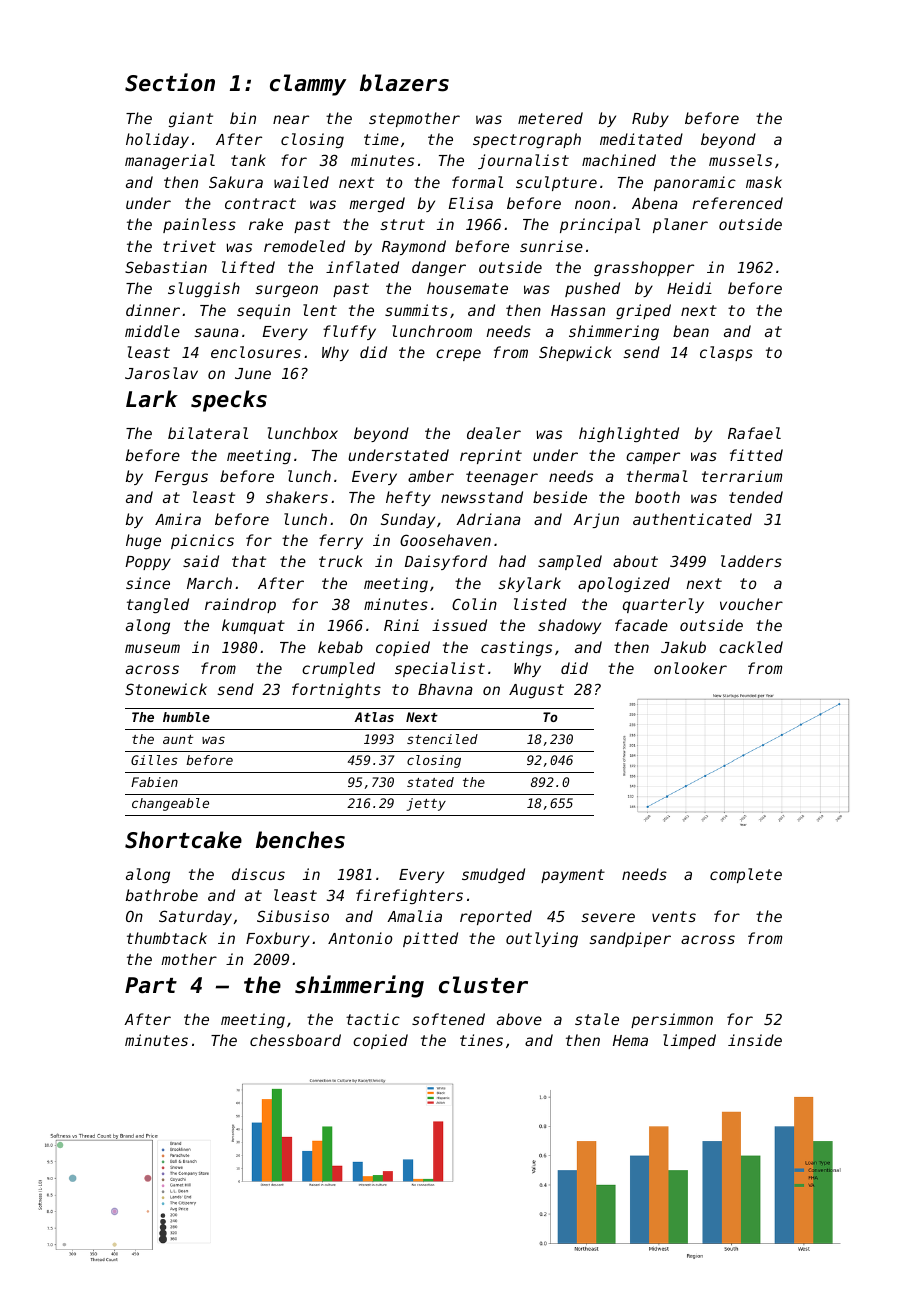 The image size is (908, 1316). What do you see at coordinates (690, 668) in the document?
I see `onlooker` at bounding box center [690, 668].
